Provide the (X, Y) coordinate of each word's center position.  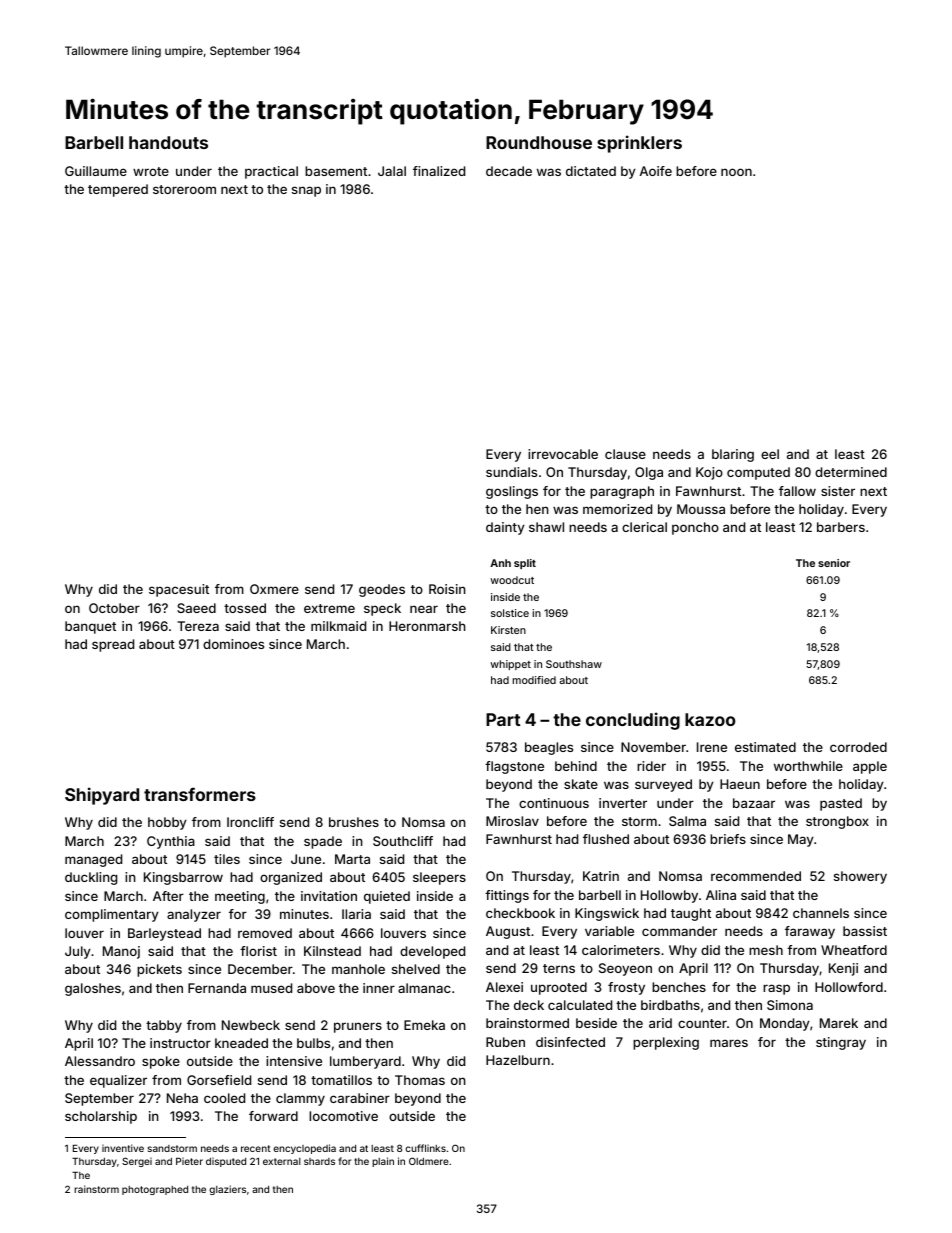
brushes (354, 822)
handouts (168, 142)
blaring (733, 455)
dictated (591, 171)
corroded (858, 747)
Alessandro (100, 1061)
